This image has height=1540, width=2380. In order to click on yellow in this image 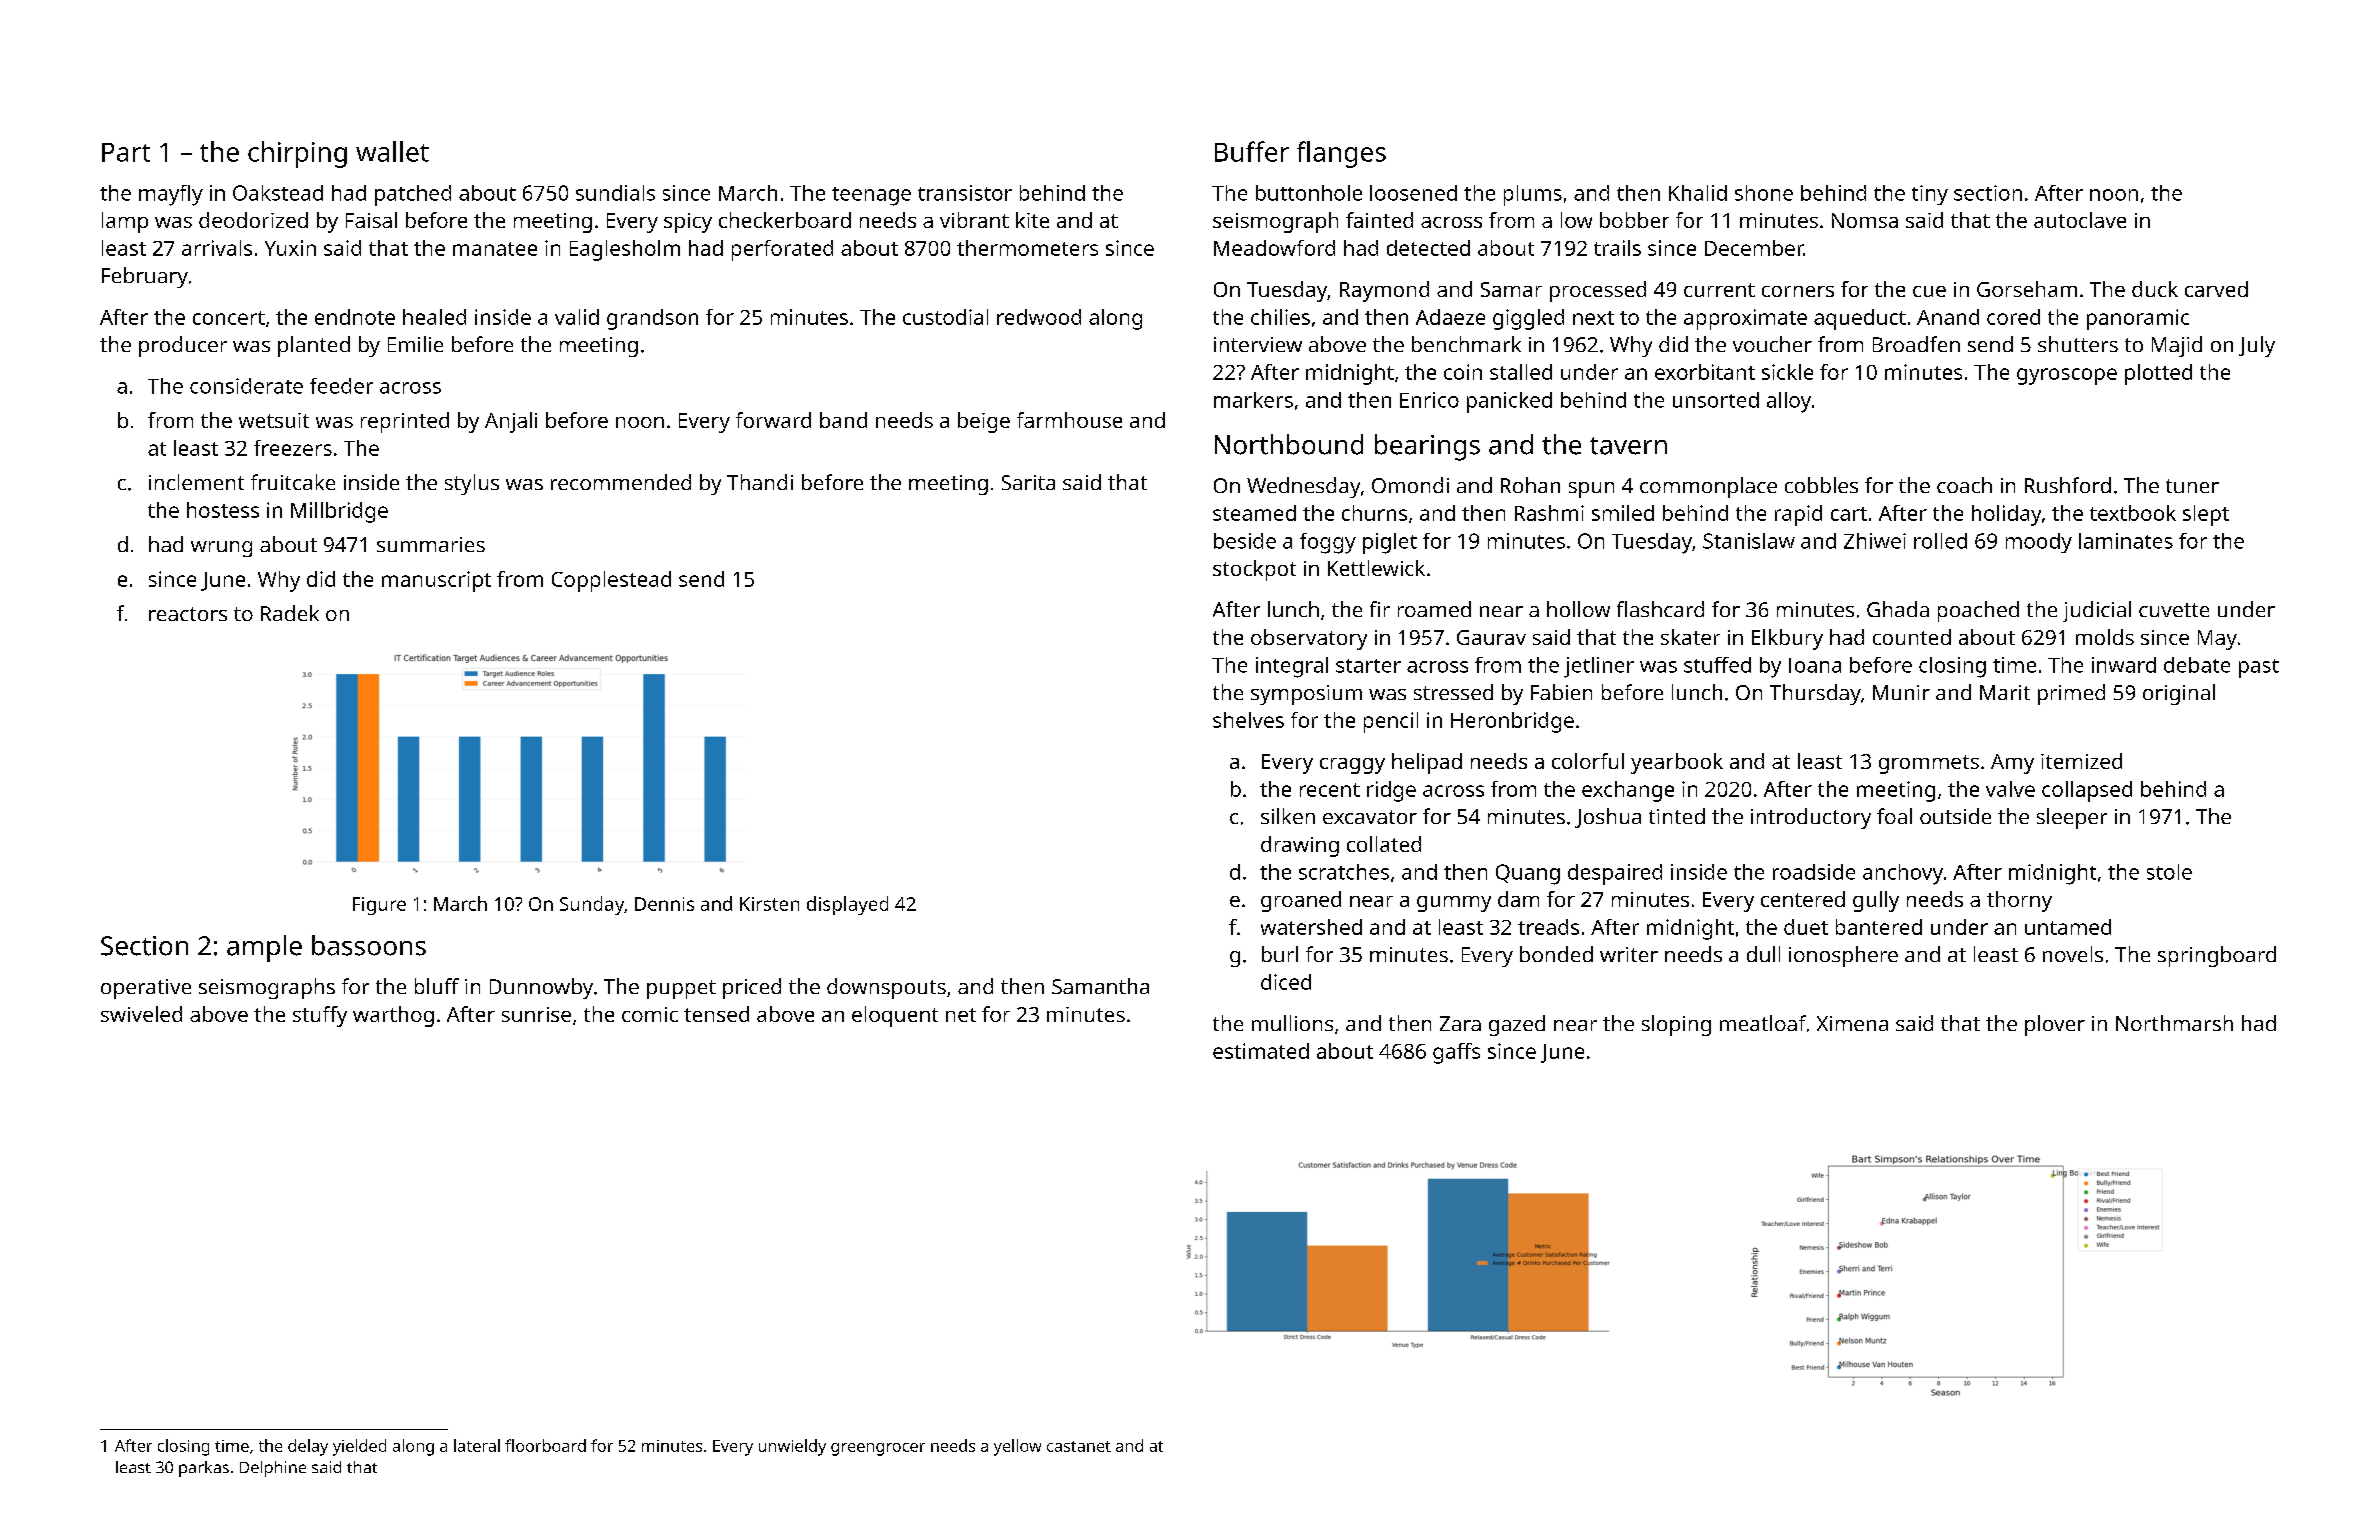, I will do `click(1017, 1447)`.
